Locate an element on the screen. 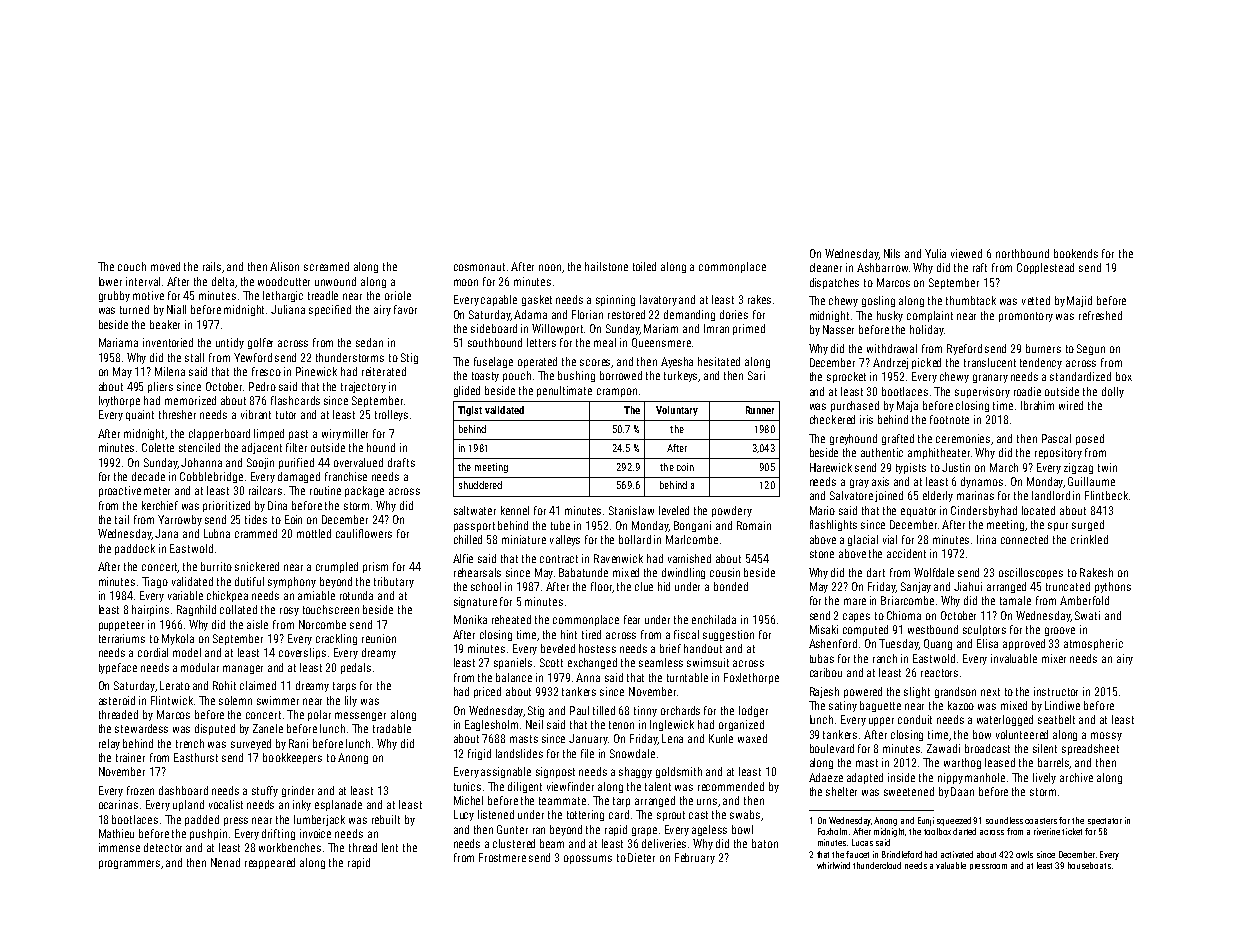  shuddered is located at coordinates (480, 485).
